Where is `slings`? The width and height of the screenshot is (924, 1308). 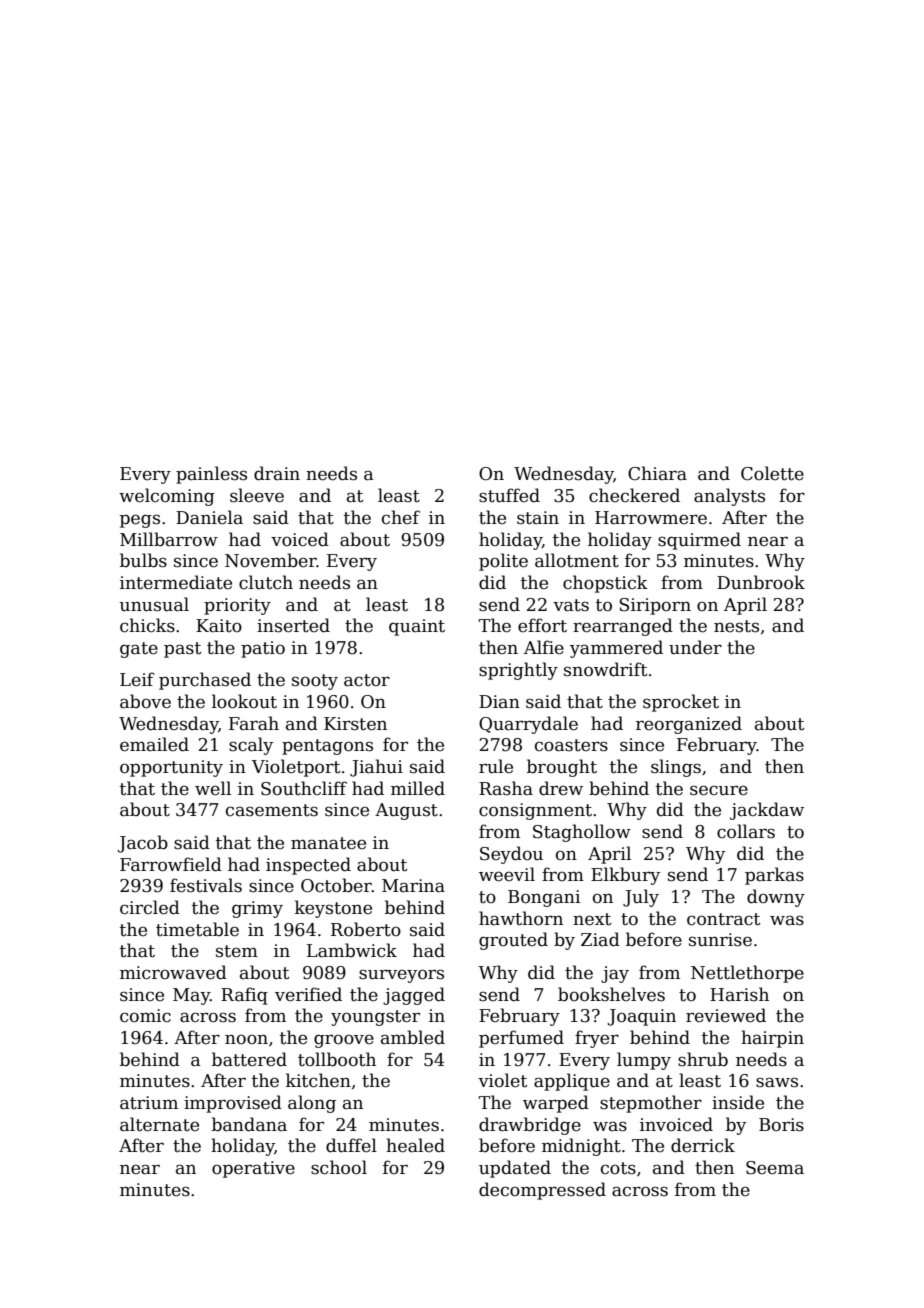
slings is located at coordinates (676, 768).
